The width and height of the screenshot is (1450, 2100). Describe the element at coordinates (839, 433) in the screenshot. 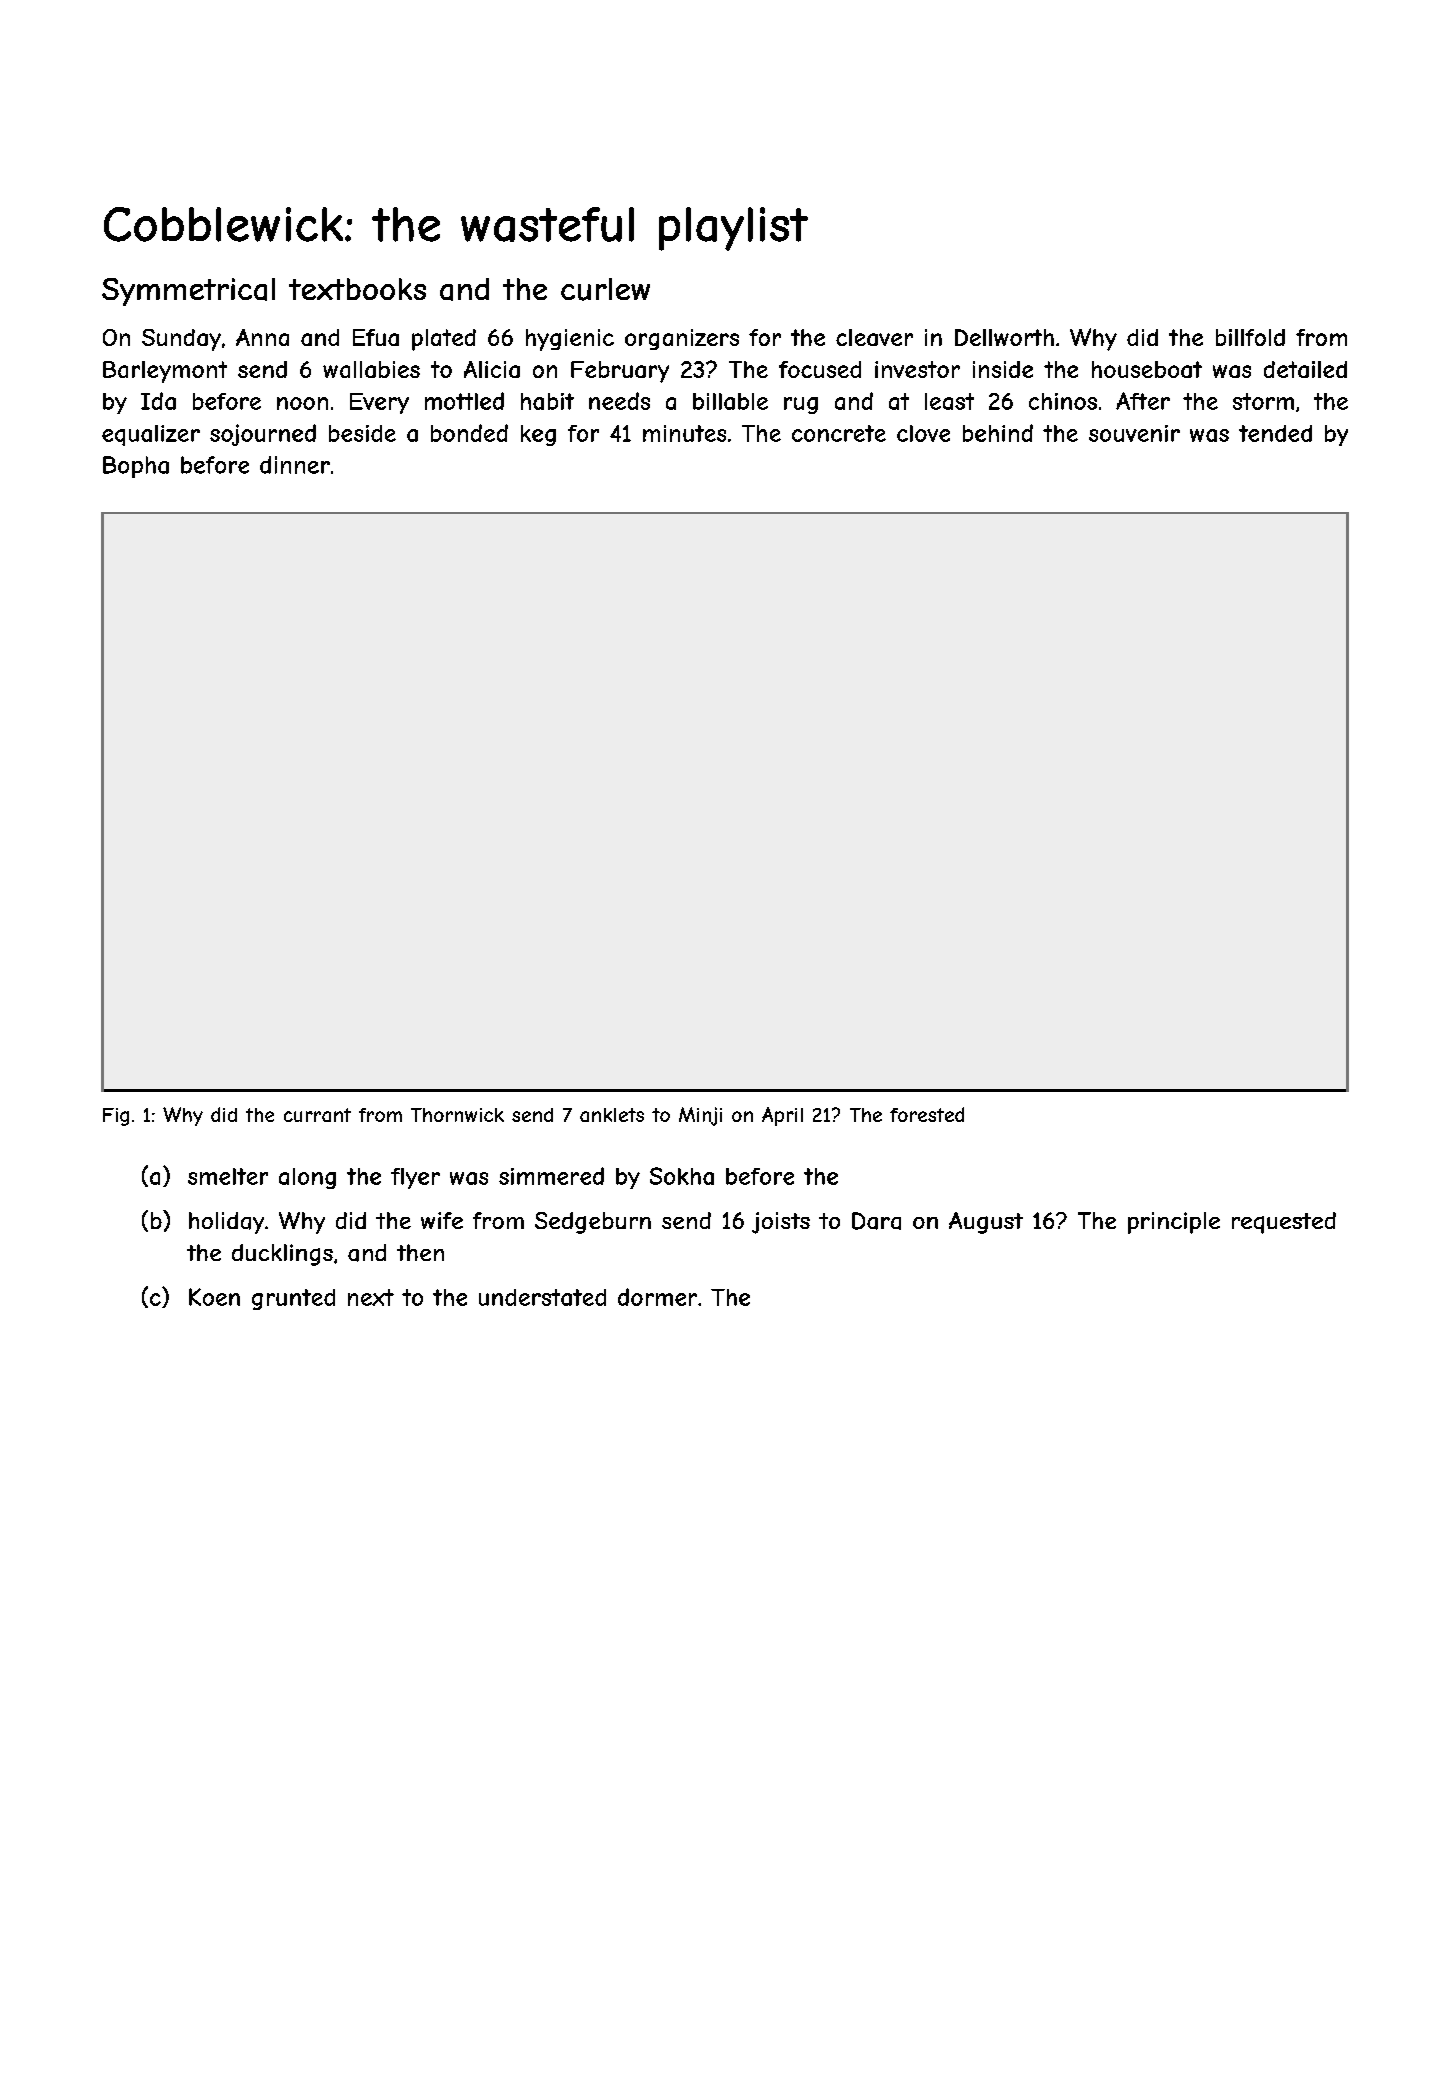

I see `concrete` at that location.
